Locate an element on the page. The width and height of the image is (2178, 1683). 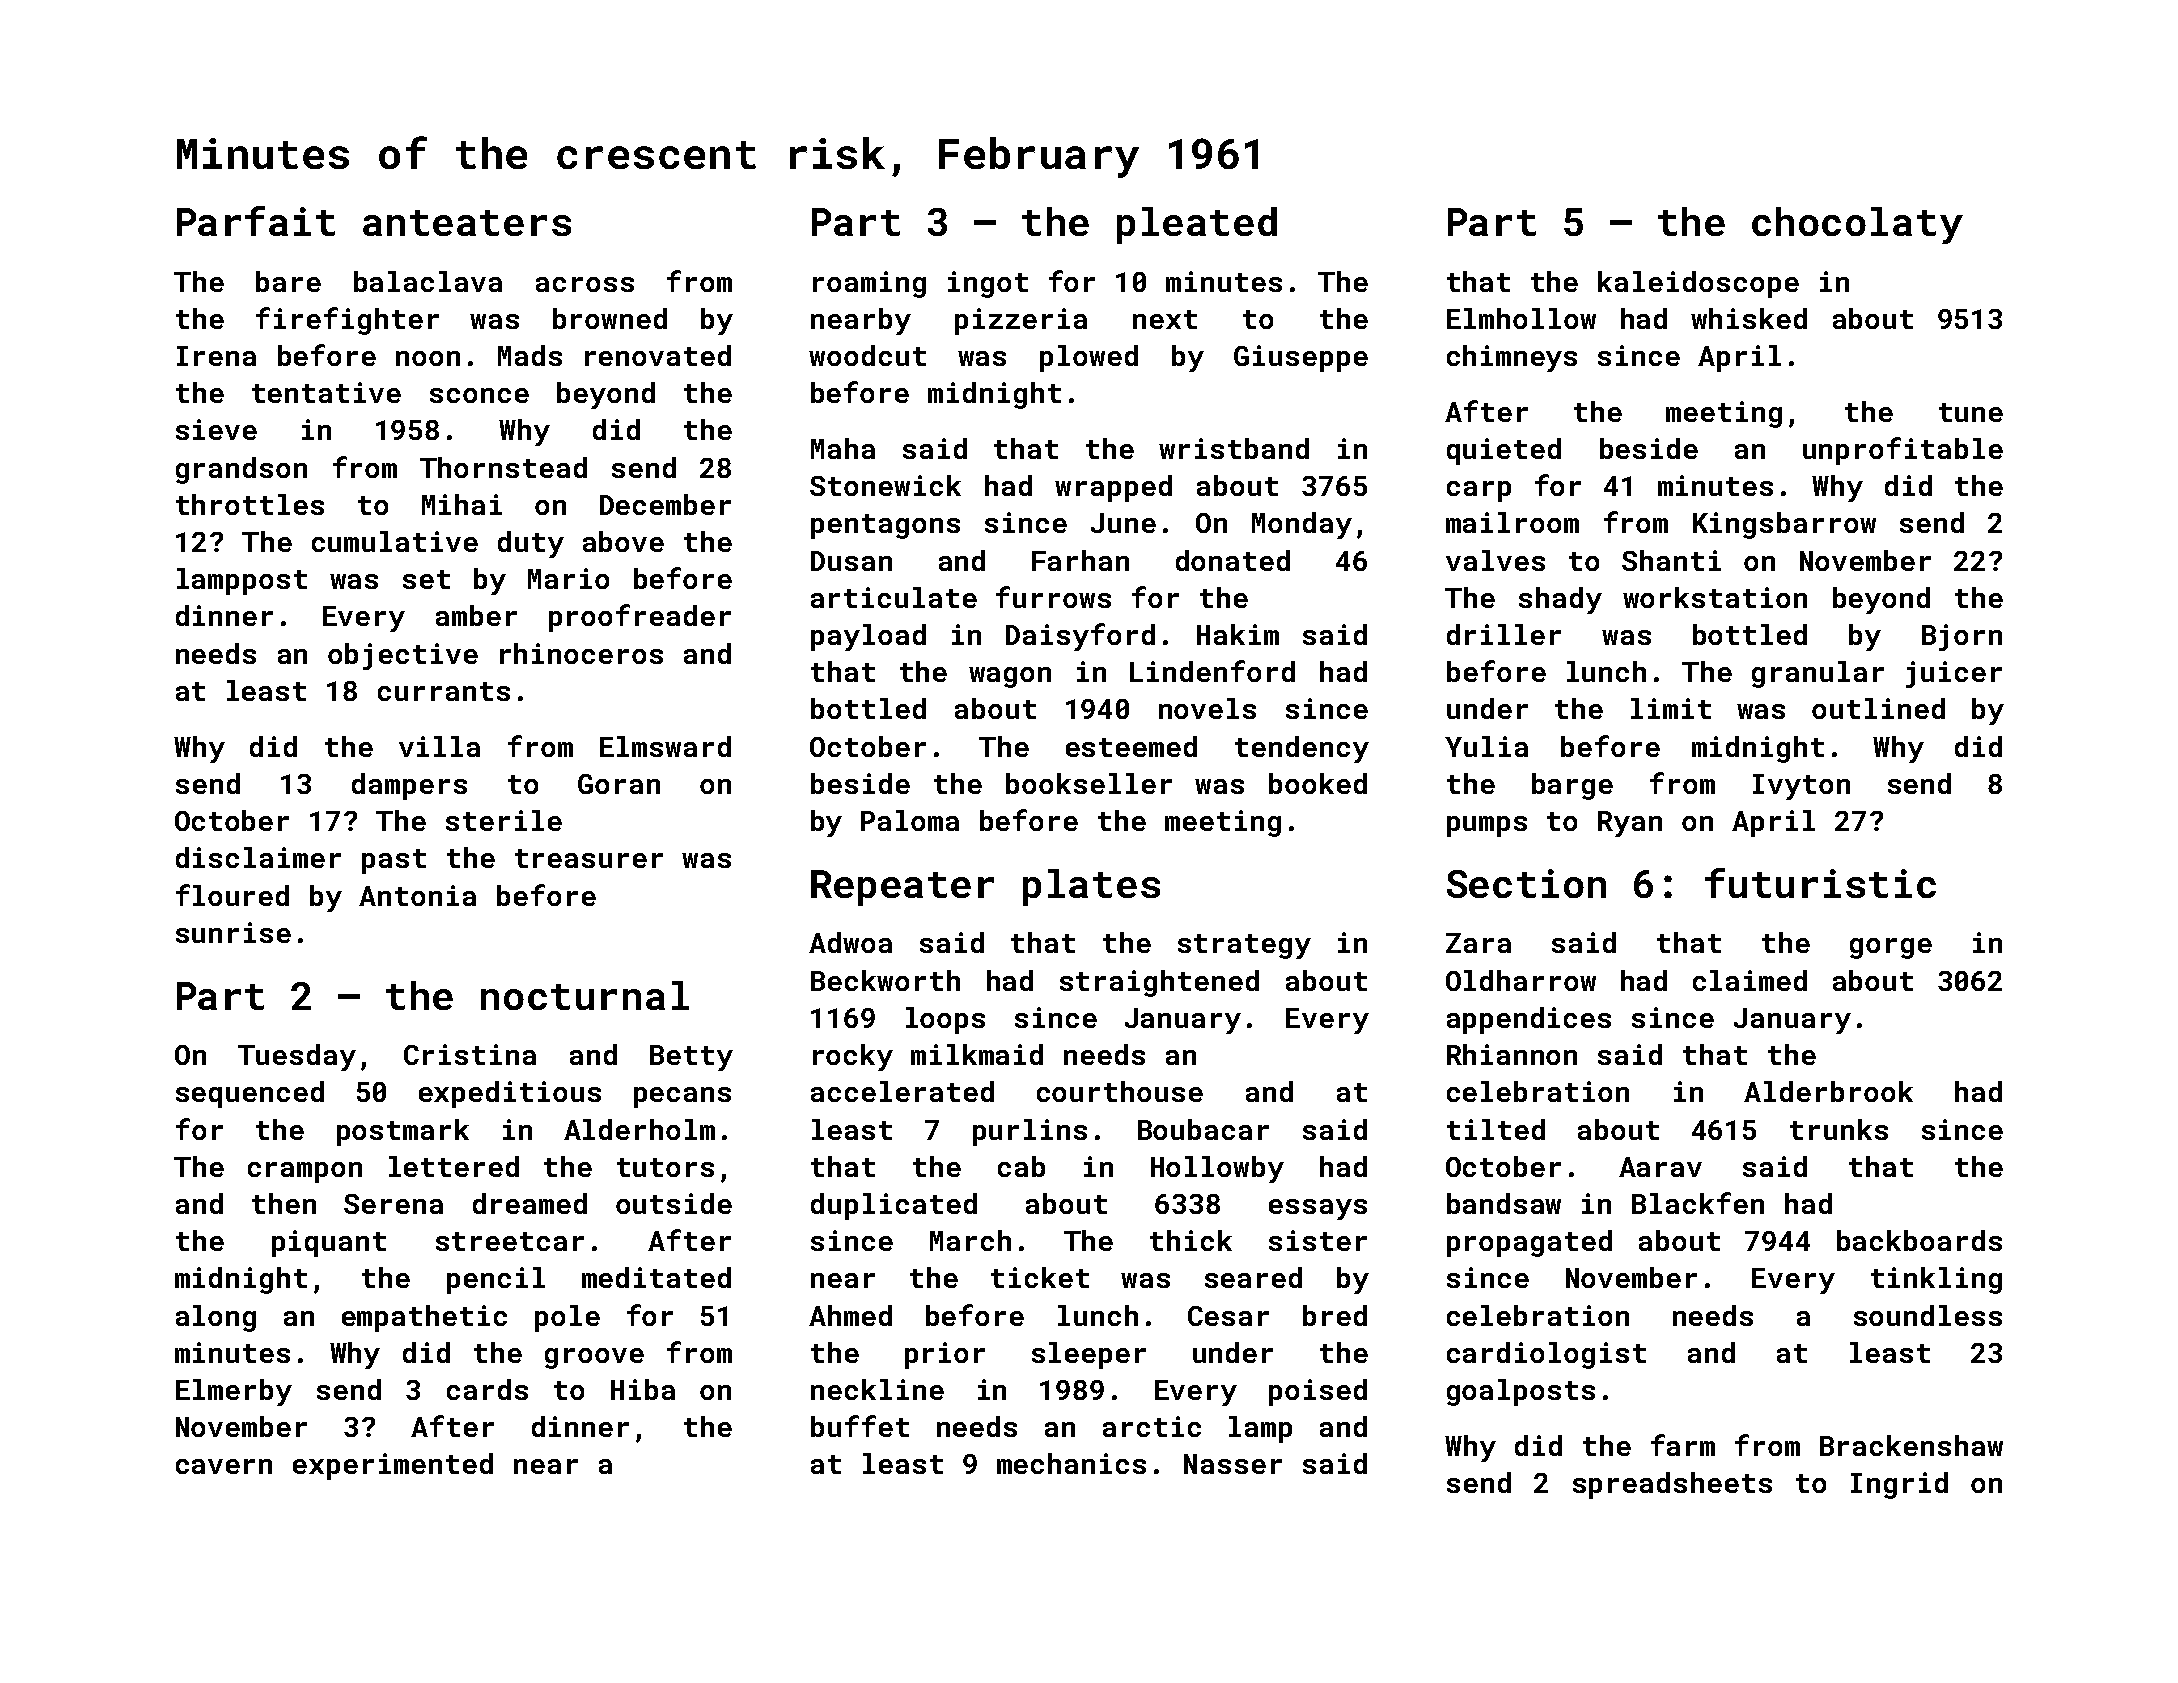
gorge is located at coordinates (1891, 948).
